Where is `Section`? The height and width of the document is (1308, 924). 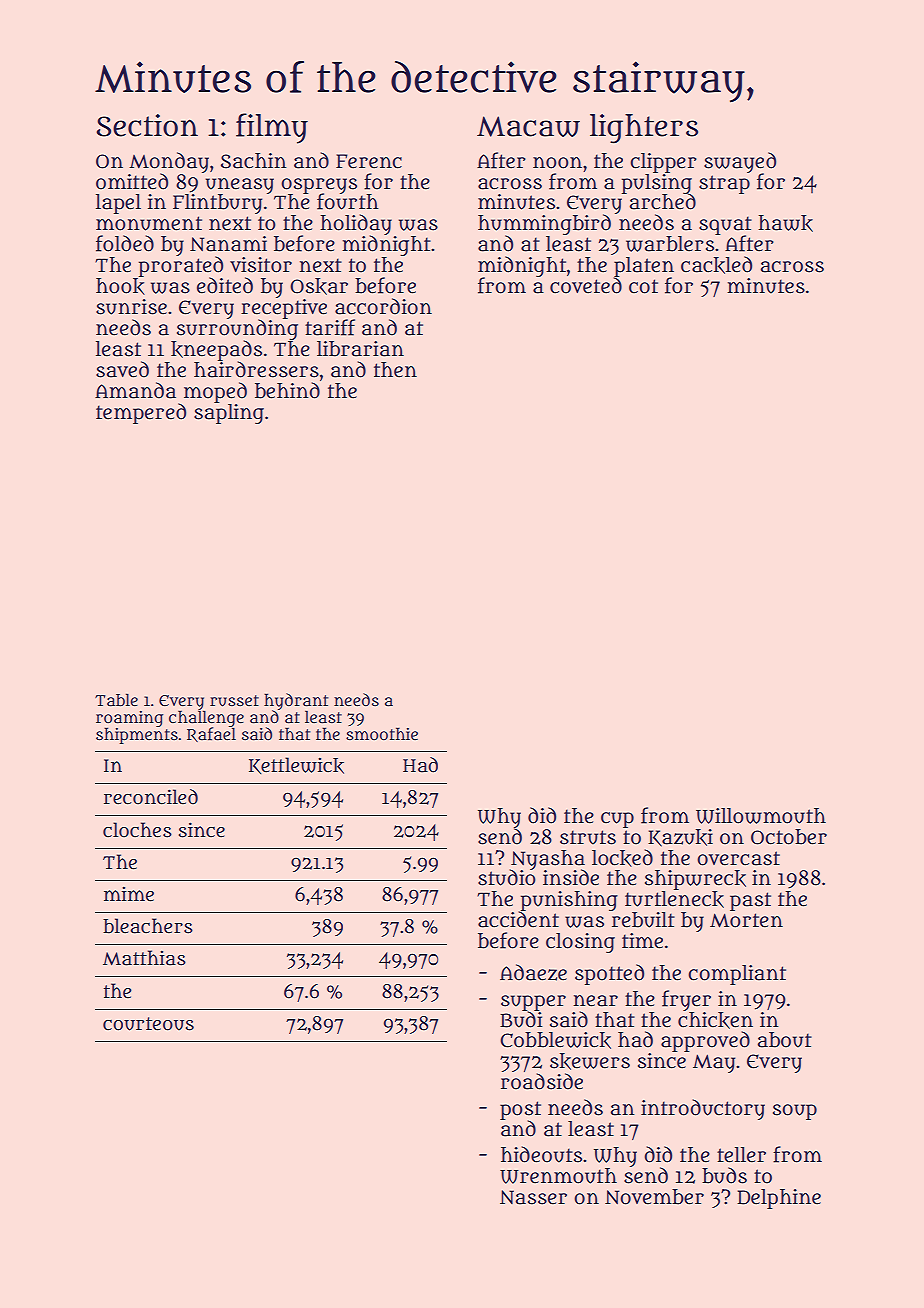 Section is located at coordinates (147, 125).
